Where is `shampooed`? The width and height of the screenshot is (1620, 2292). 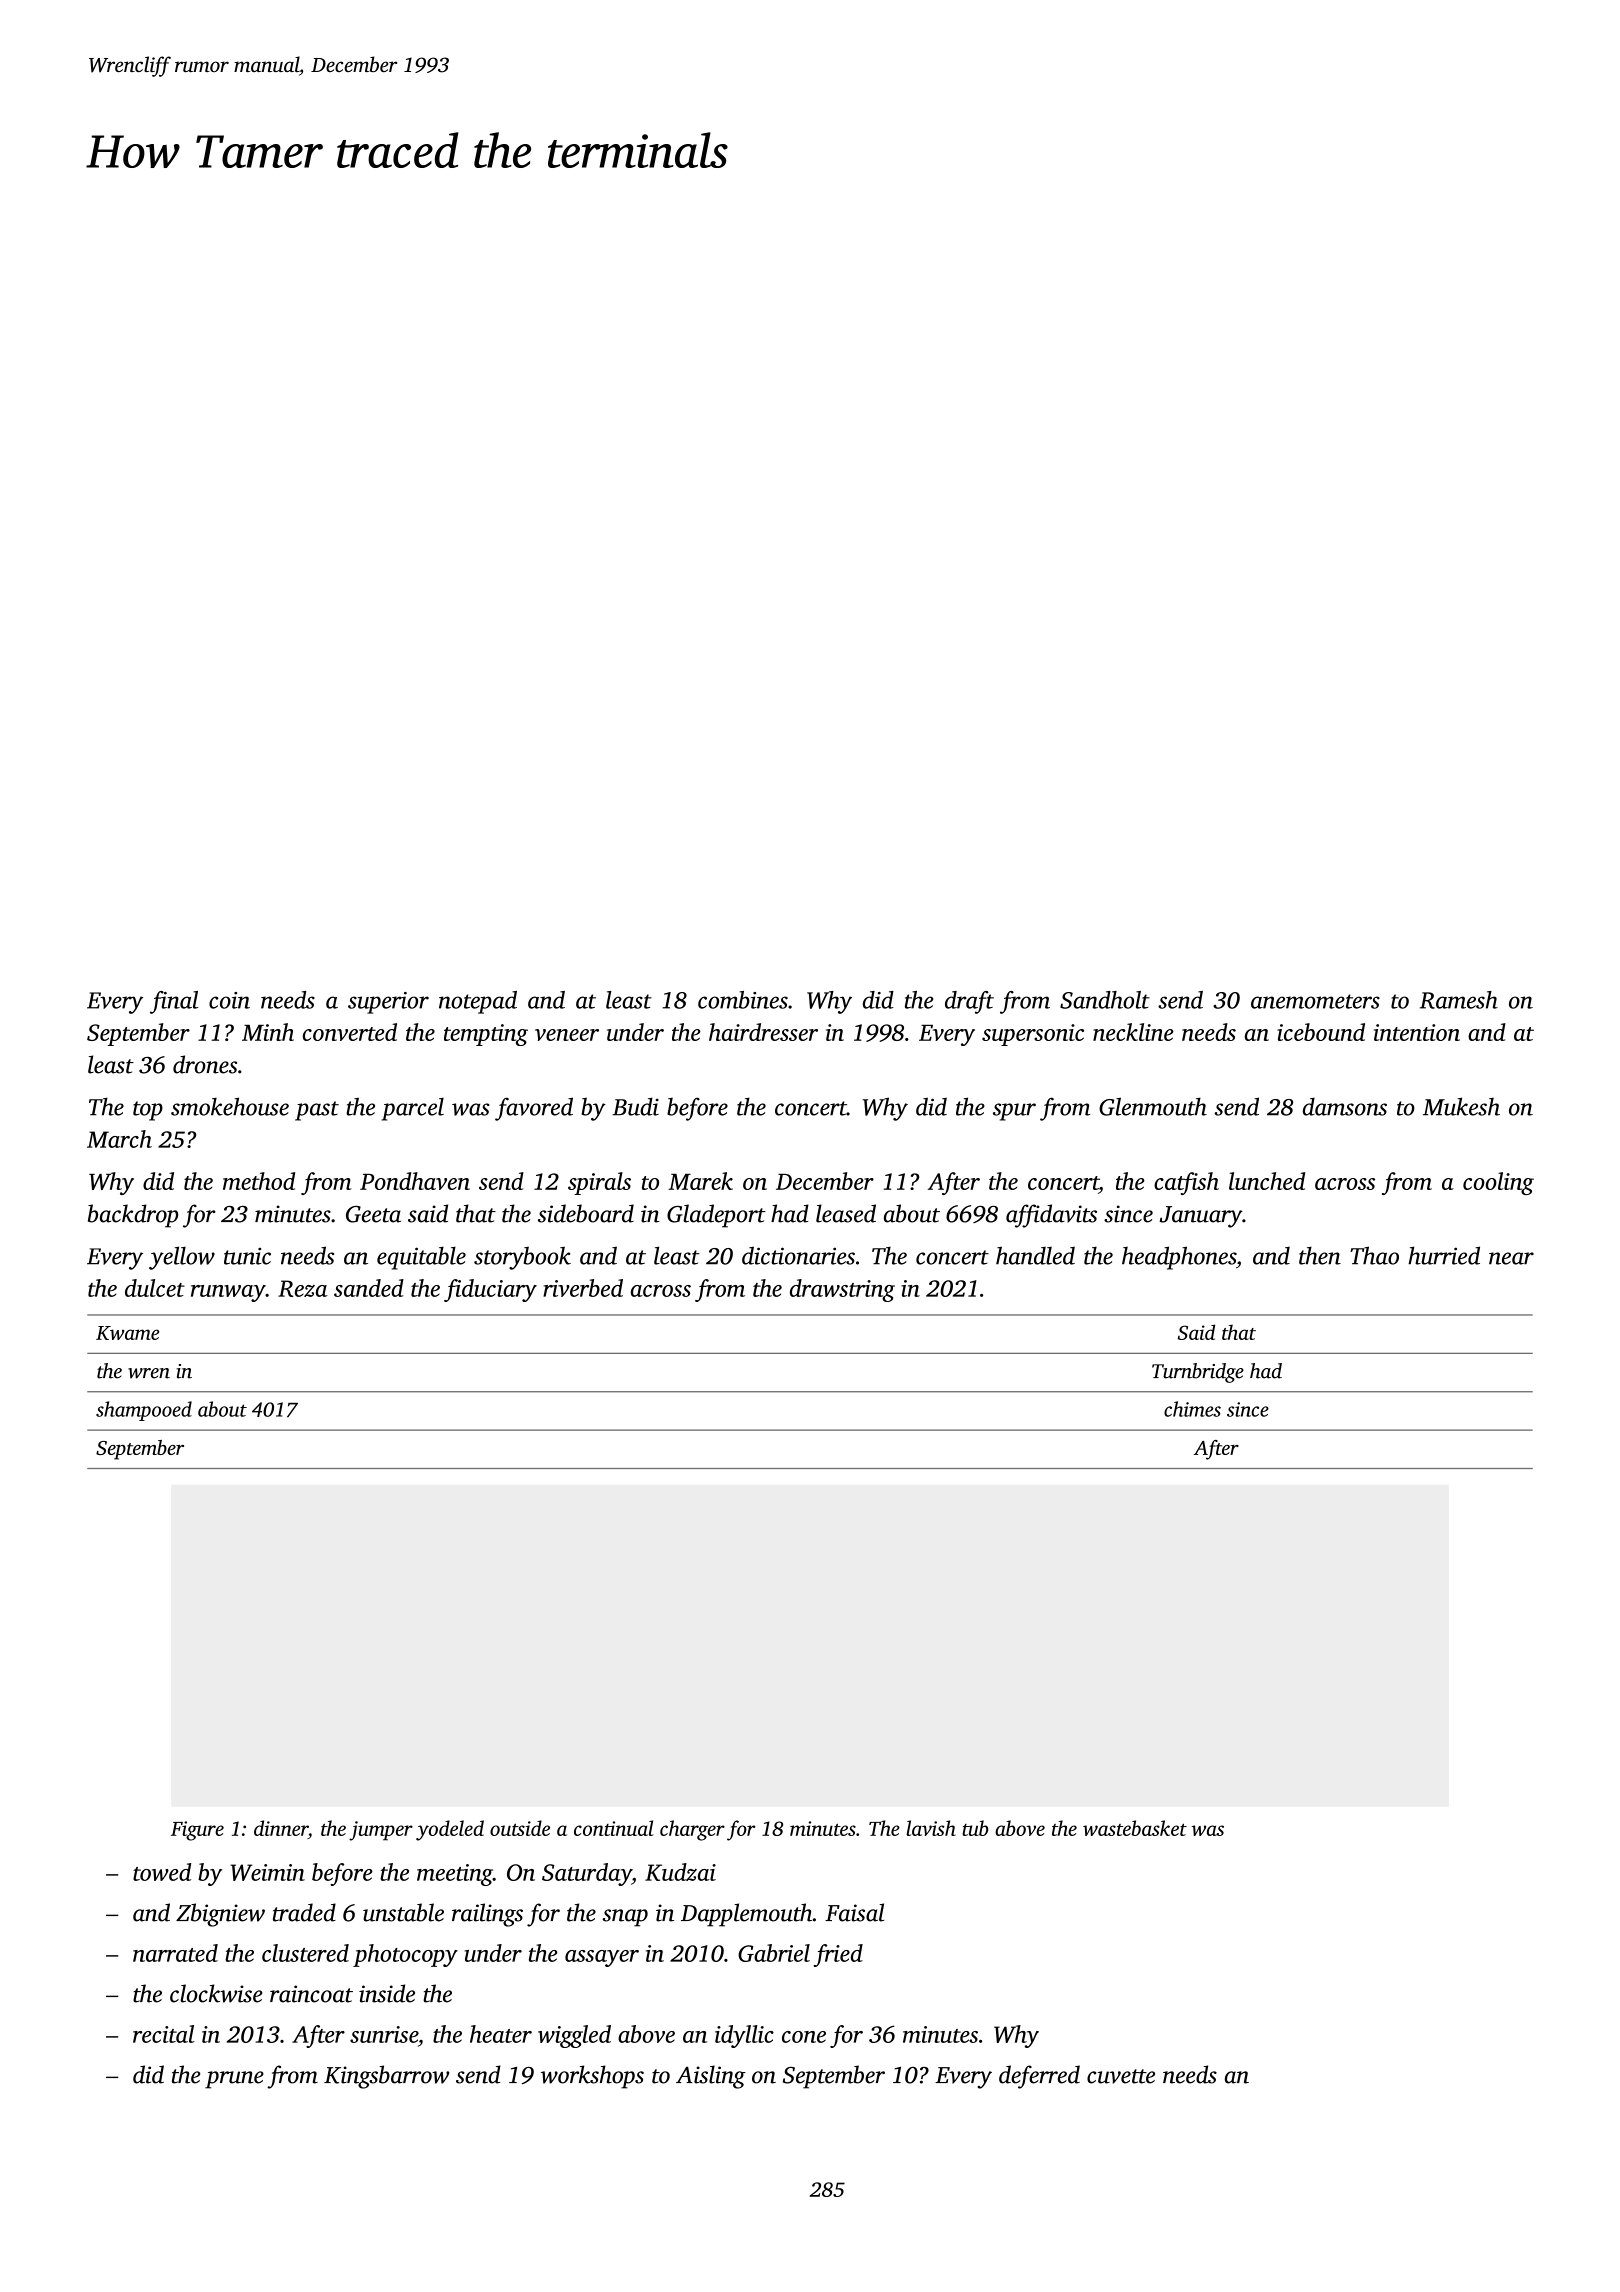
shampooed is located at coordinates (144, 1411).
